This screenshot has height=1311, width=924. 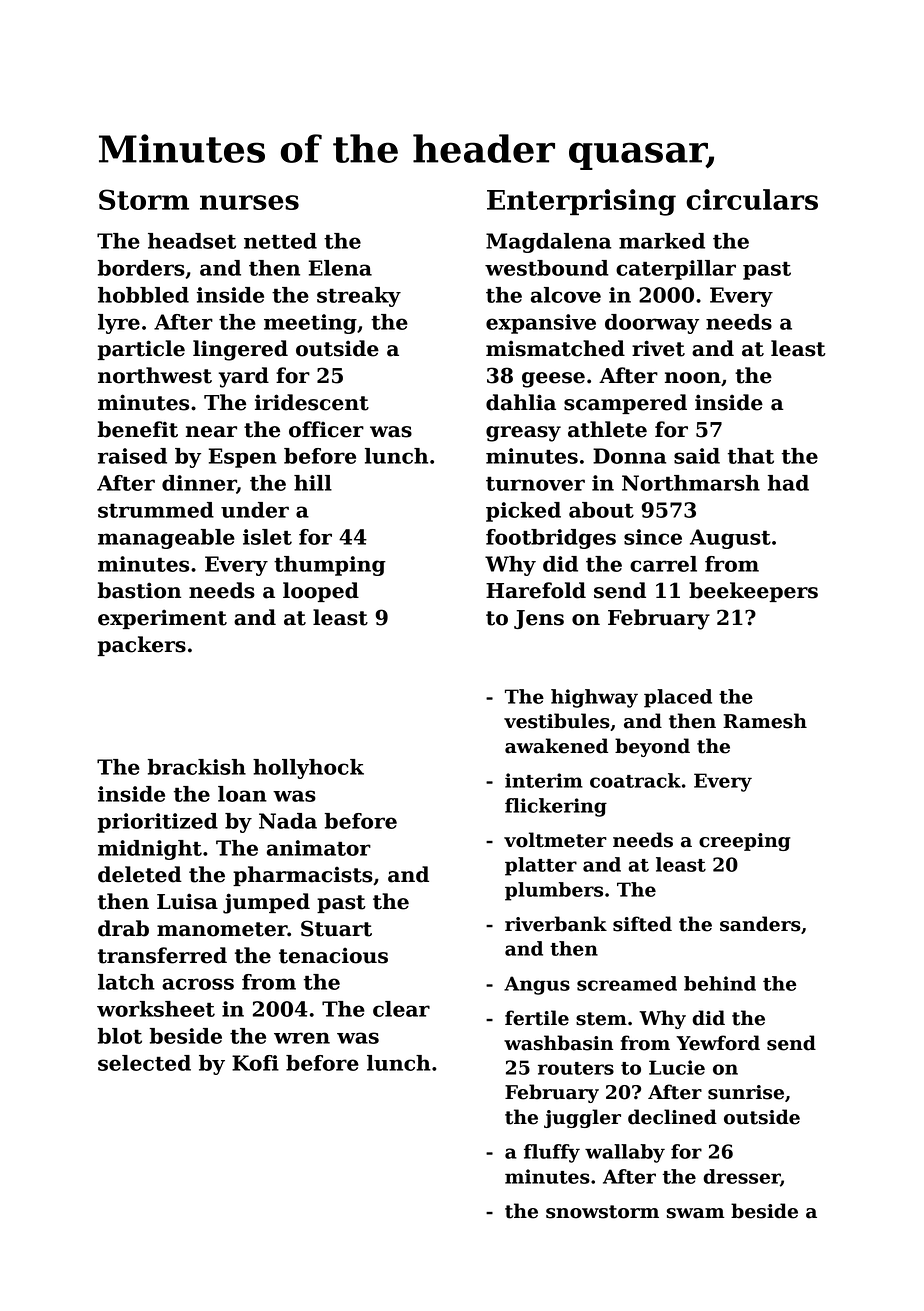 I want to click on selected, so click(x=144, y=1063).
